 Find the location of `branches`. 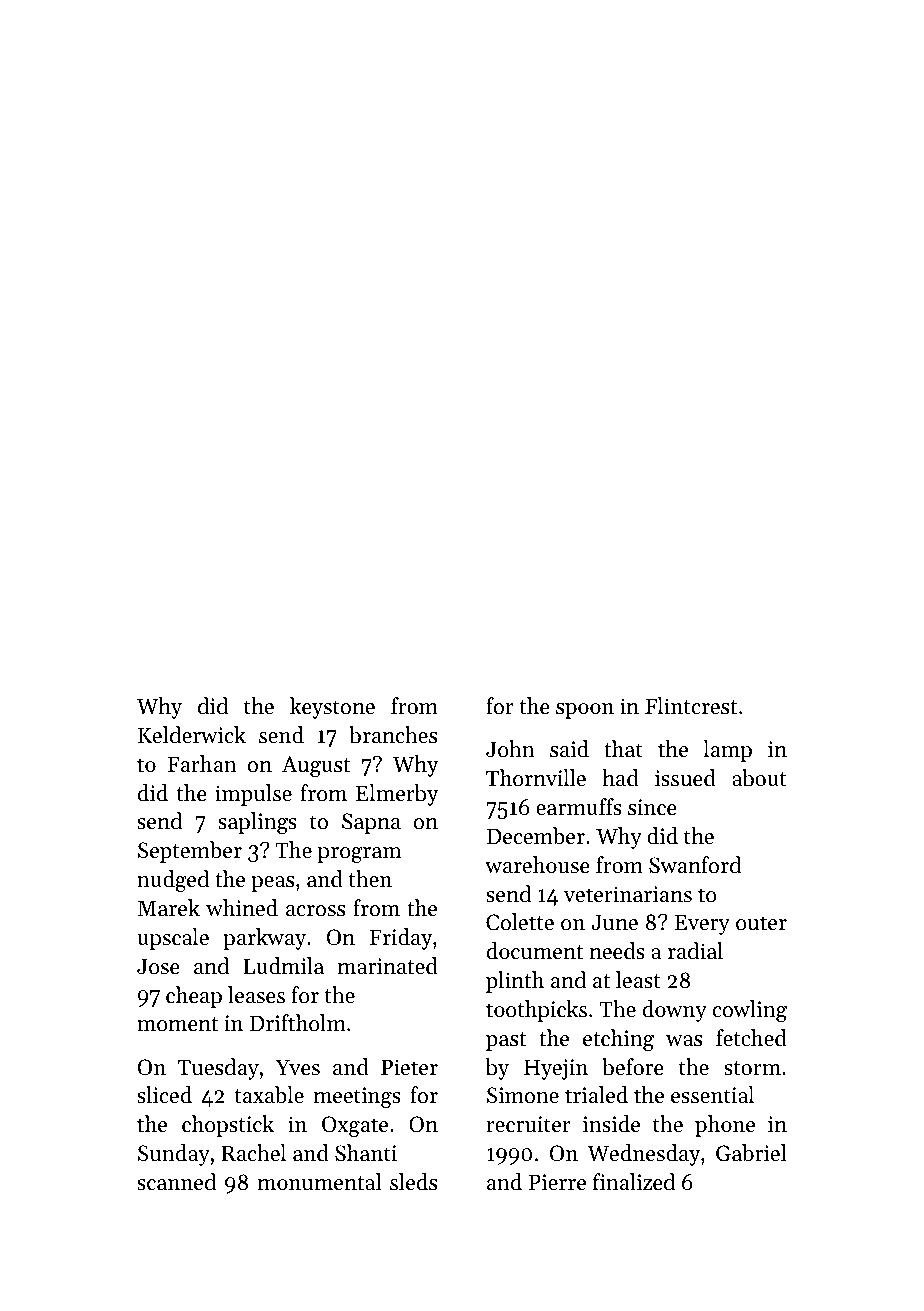

branches is located at coordinates (393, 735).
